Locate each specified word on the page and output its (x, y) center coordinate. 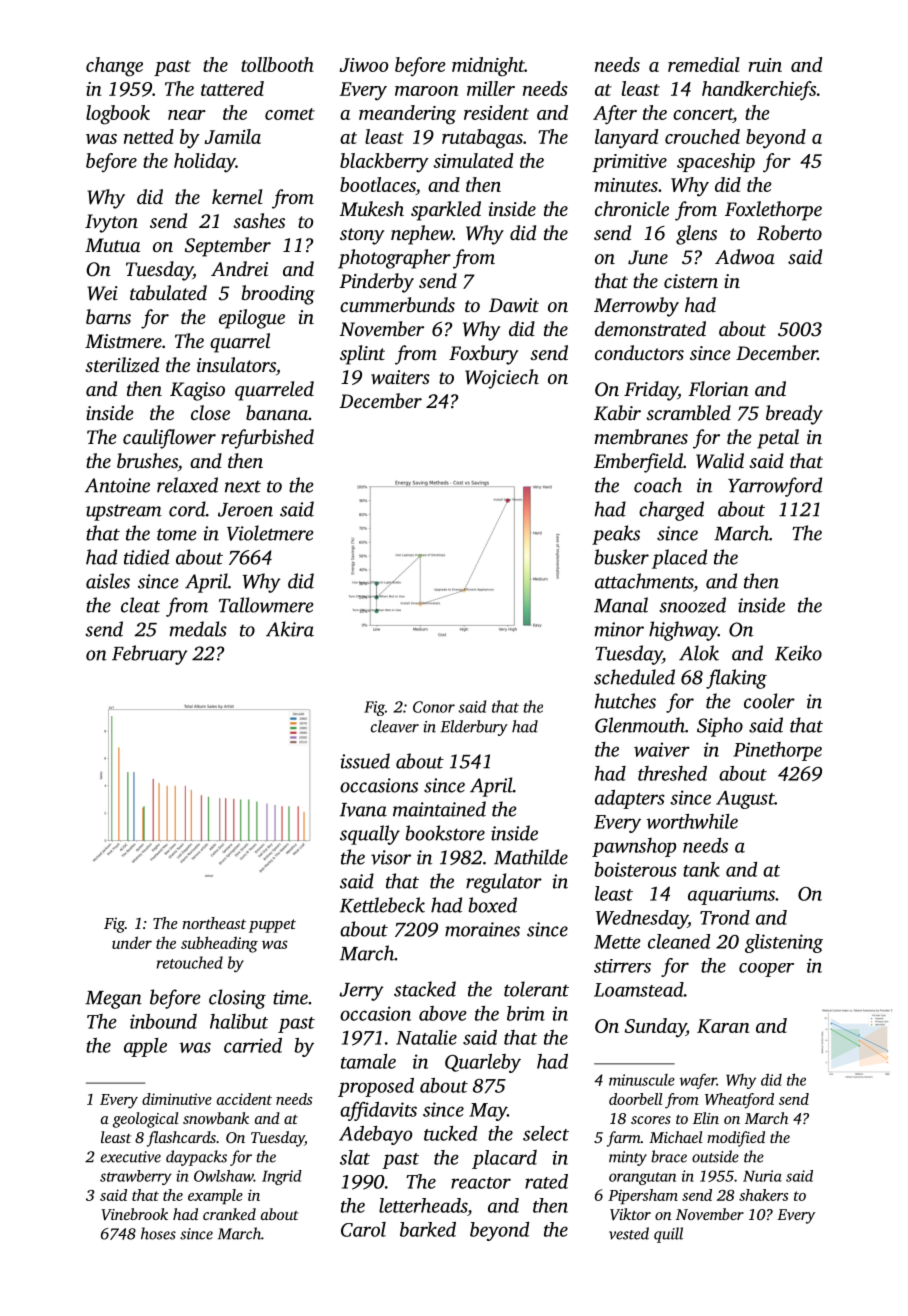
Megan (113, 1000)
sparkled (446, 211)
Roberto (789, 233)
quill (668, 1235)
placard (504, 1159)
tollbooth (277, 64)
